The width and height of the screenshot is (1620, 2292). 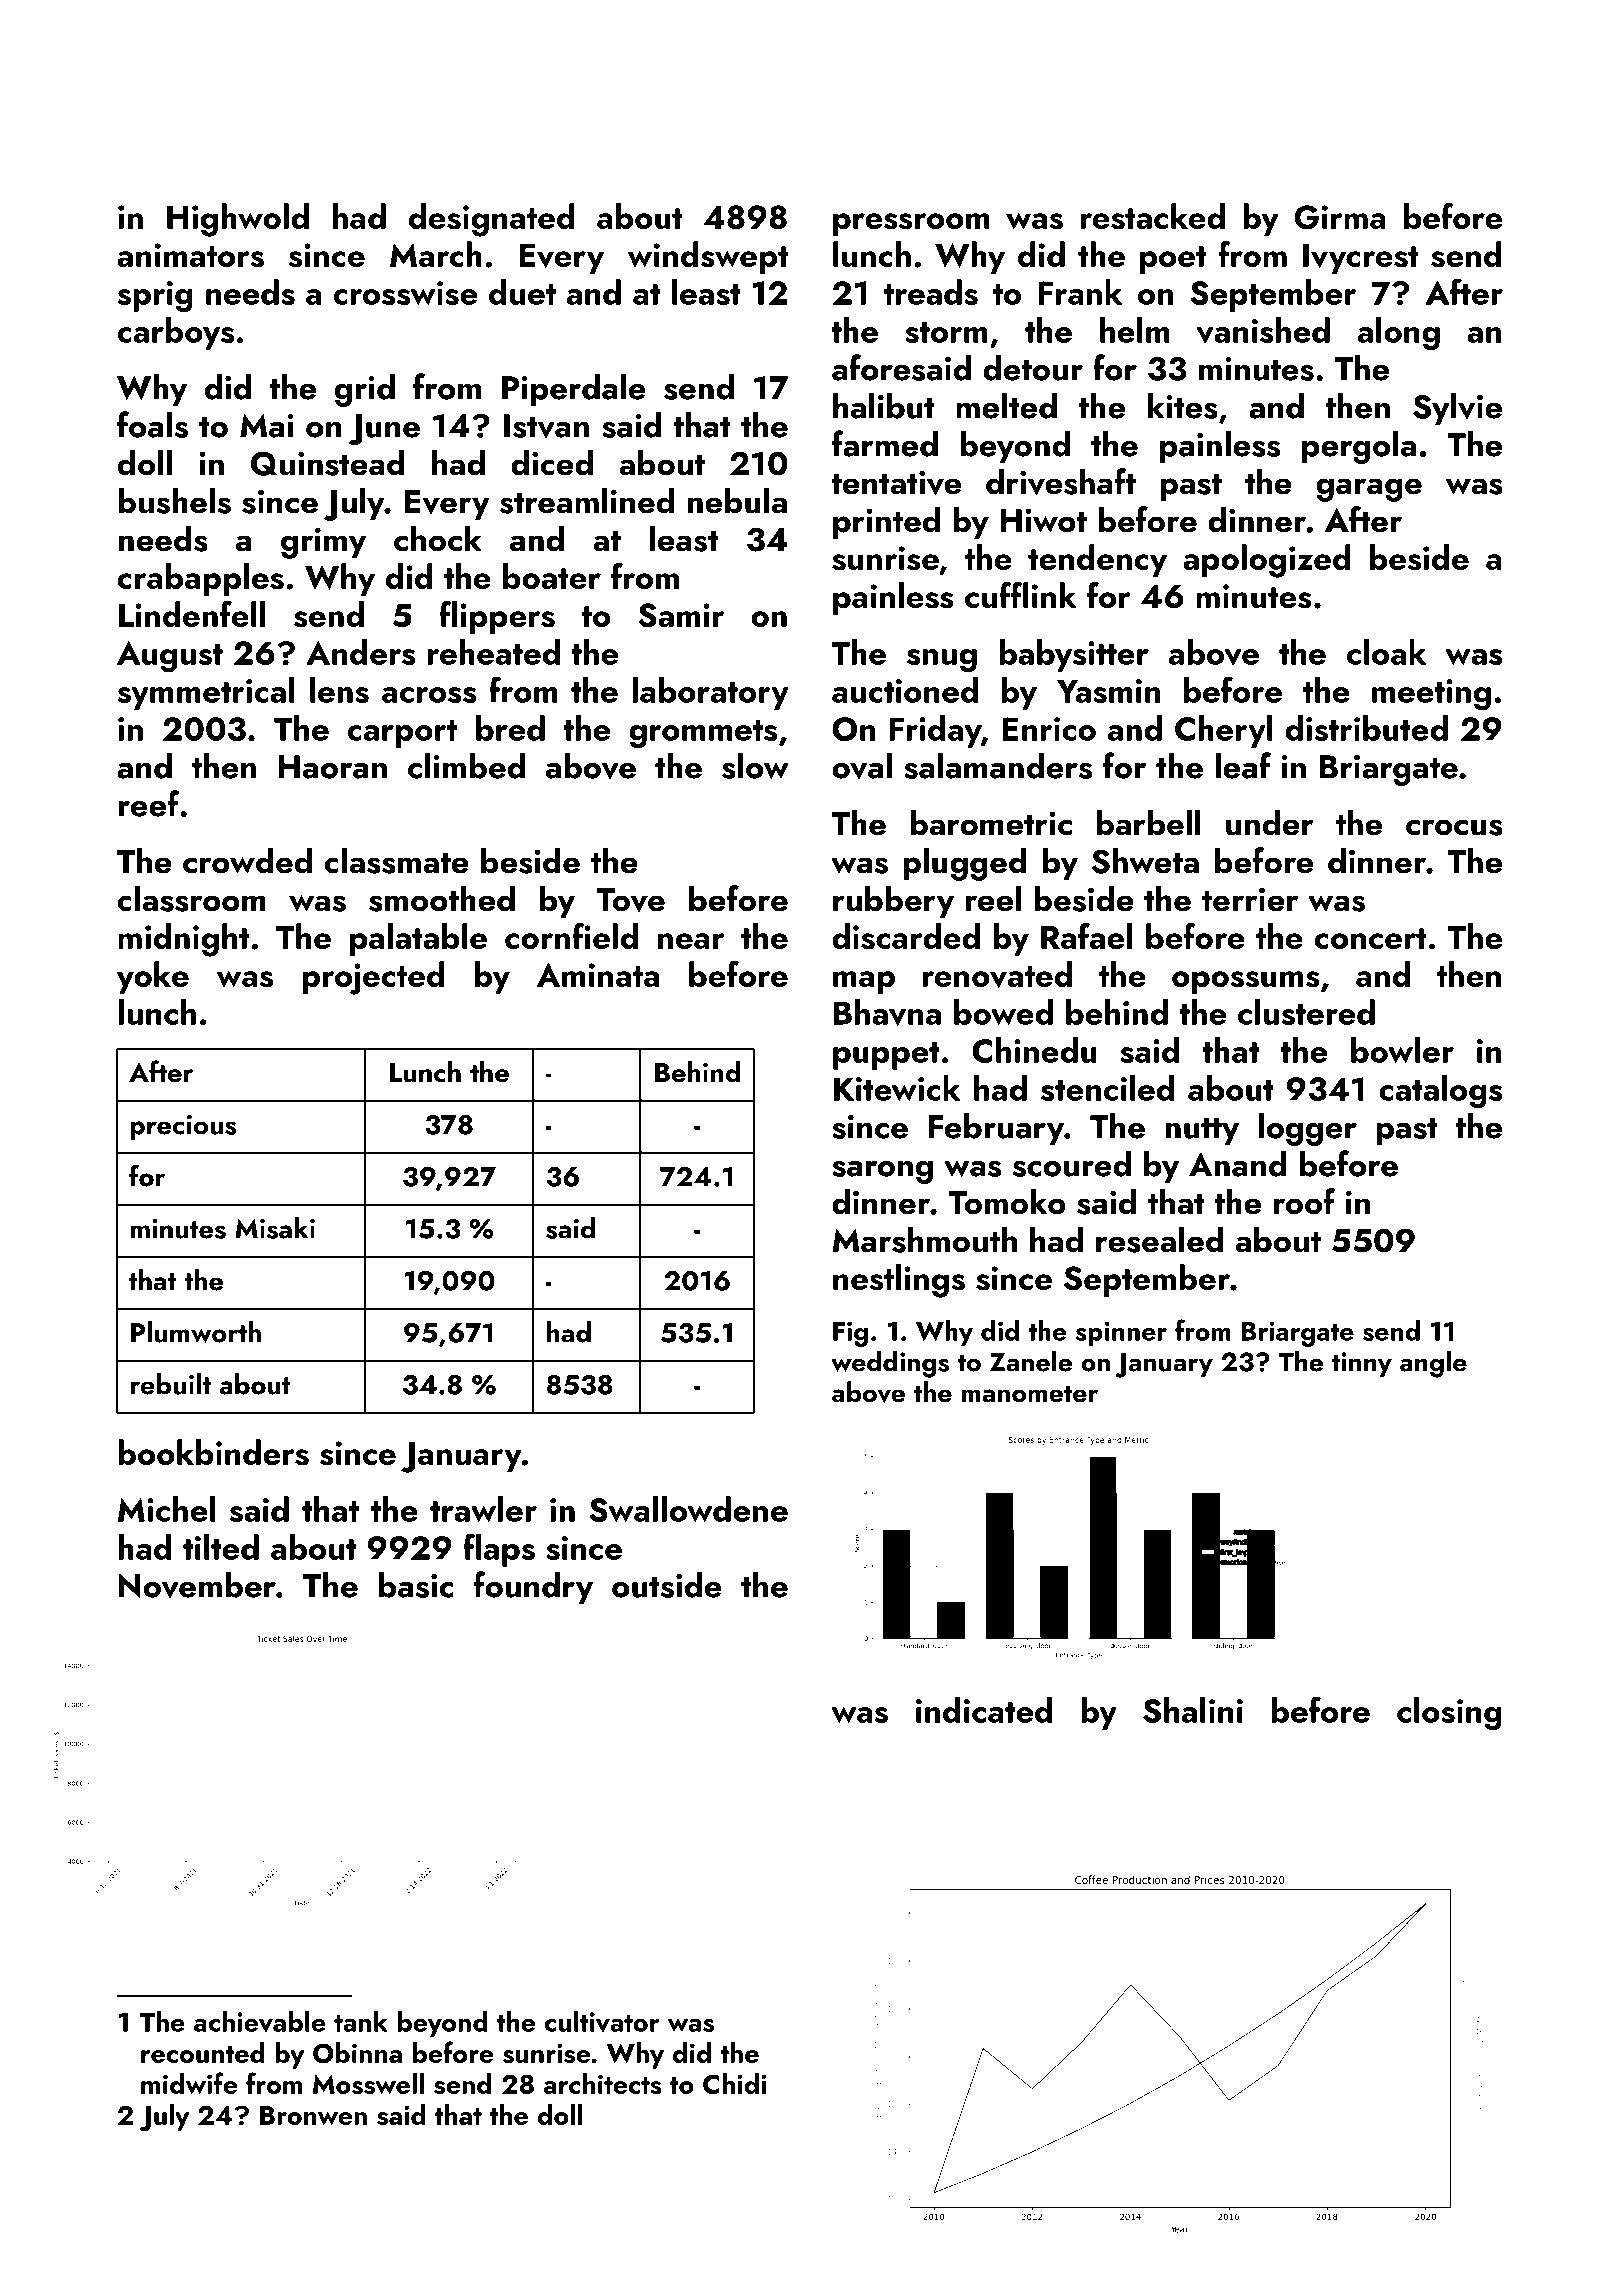 I want to click on Kitewick, so click(x=897, y=1088).
